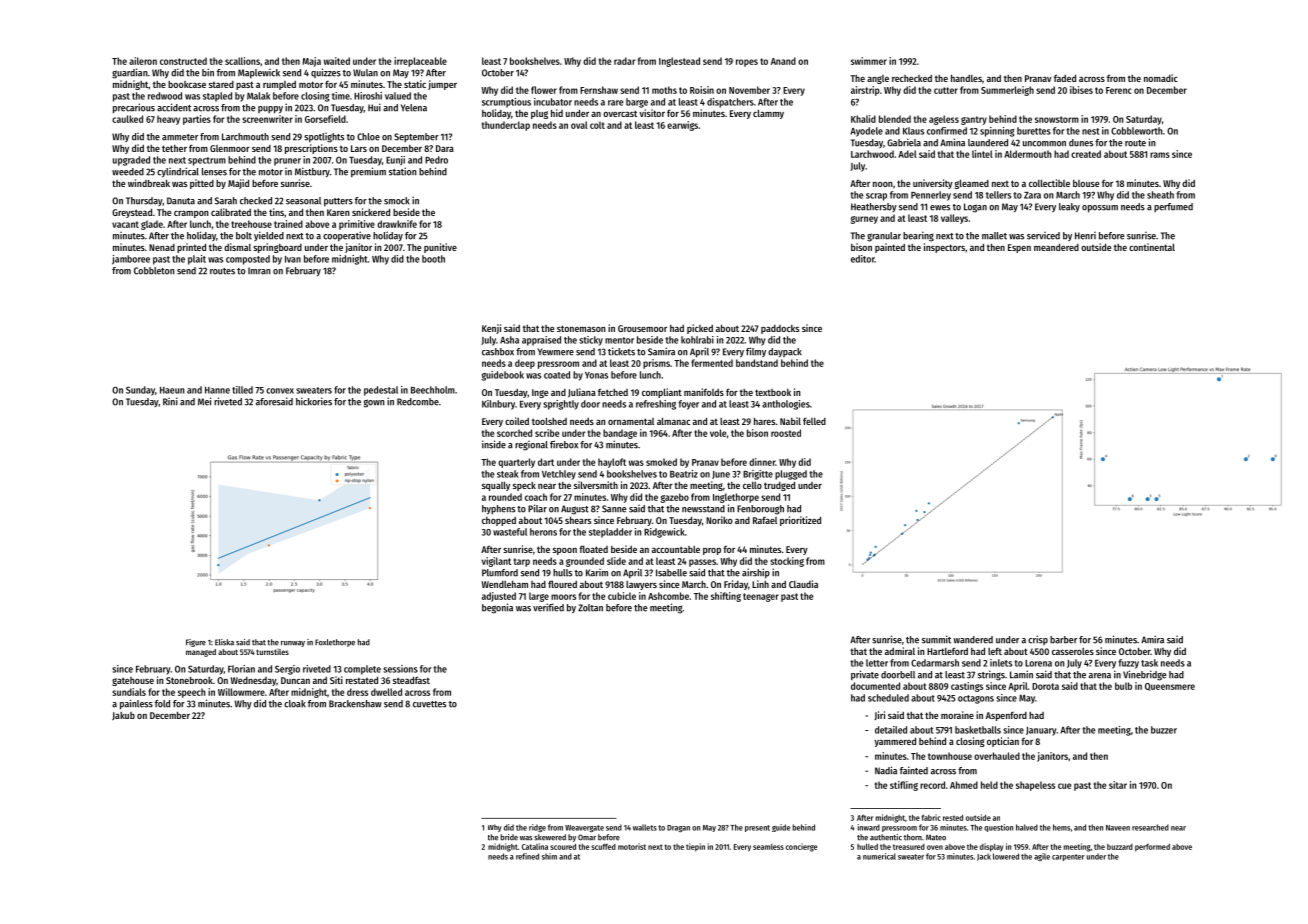 The width and height of the image is (1308, 924). I want to click on tiepin, so click(695, 847).
